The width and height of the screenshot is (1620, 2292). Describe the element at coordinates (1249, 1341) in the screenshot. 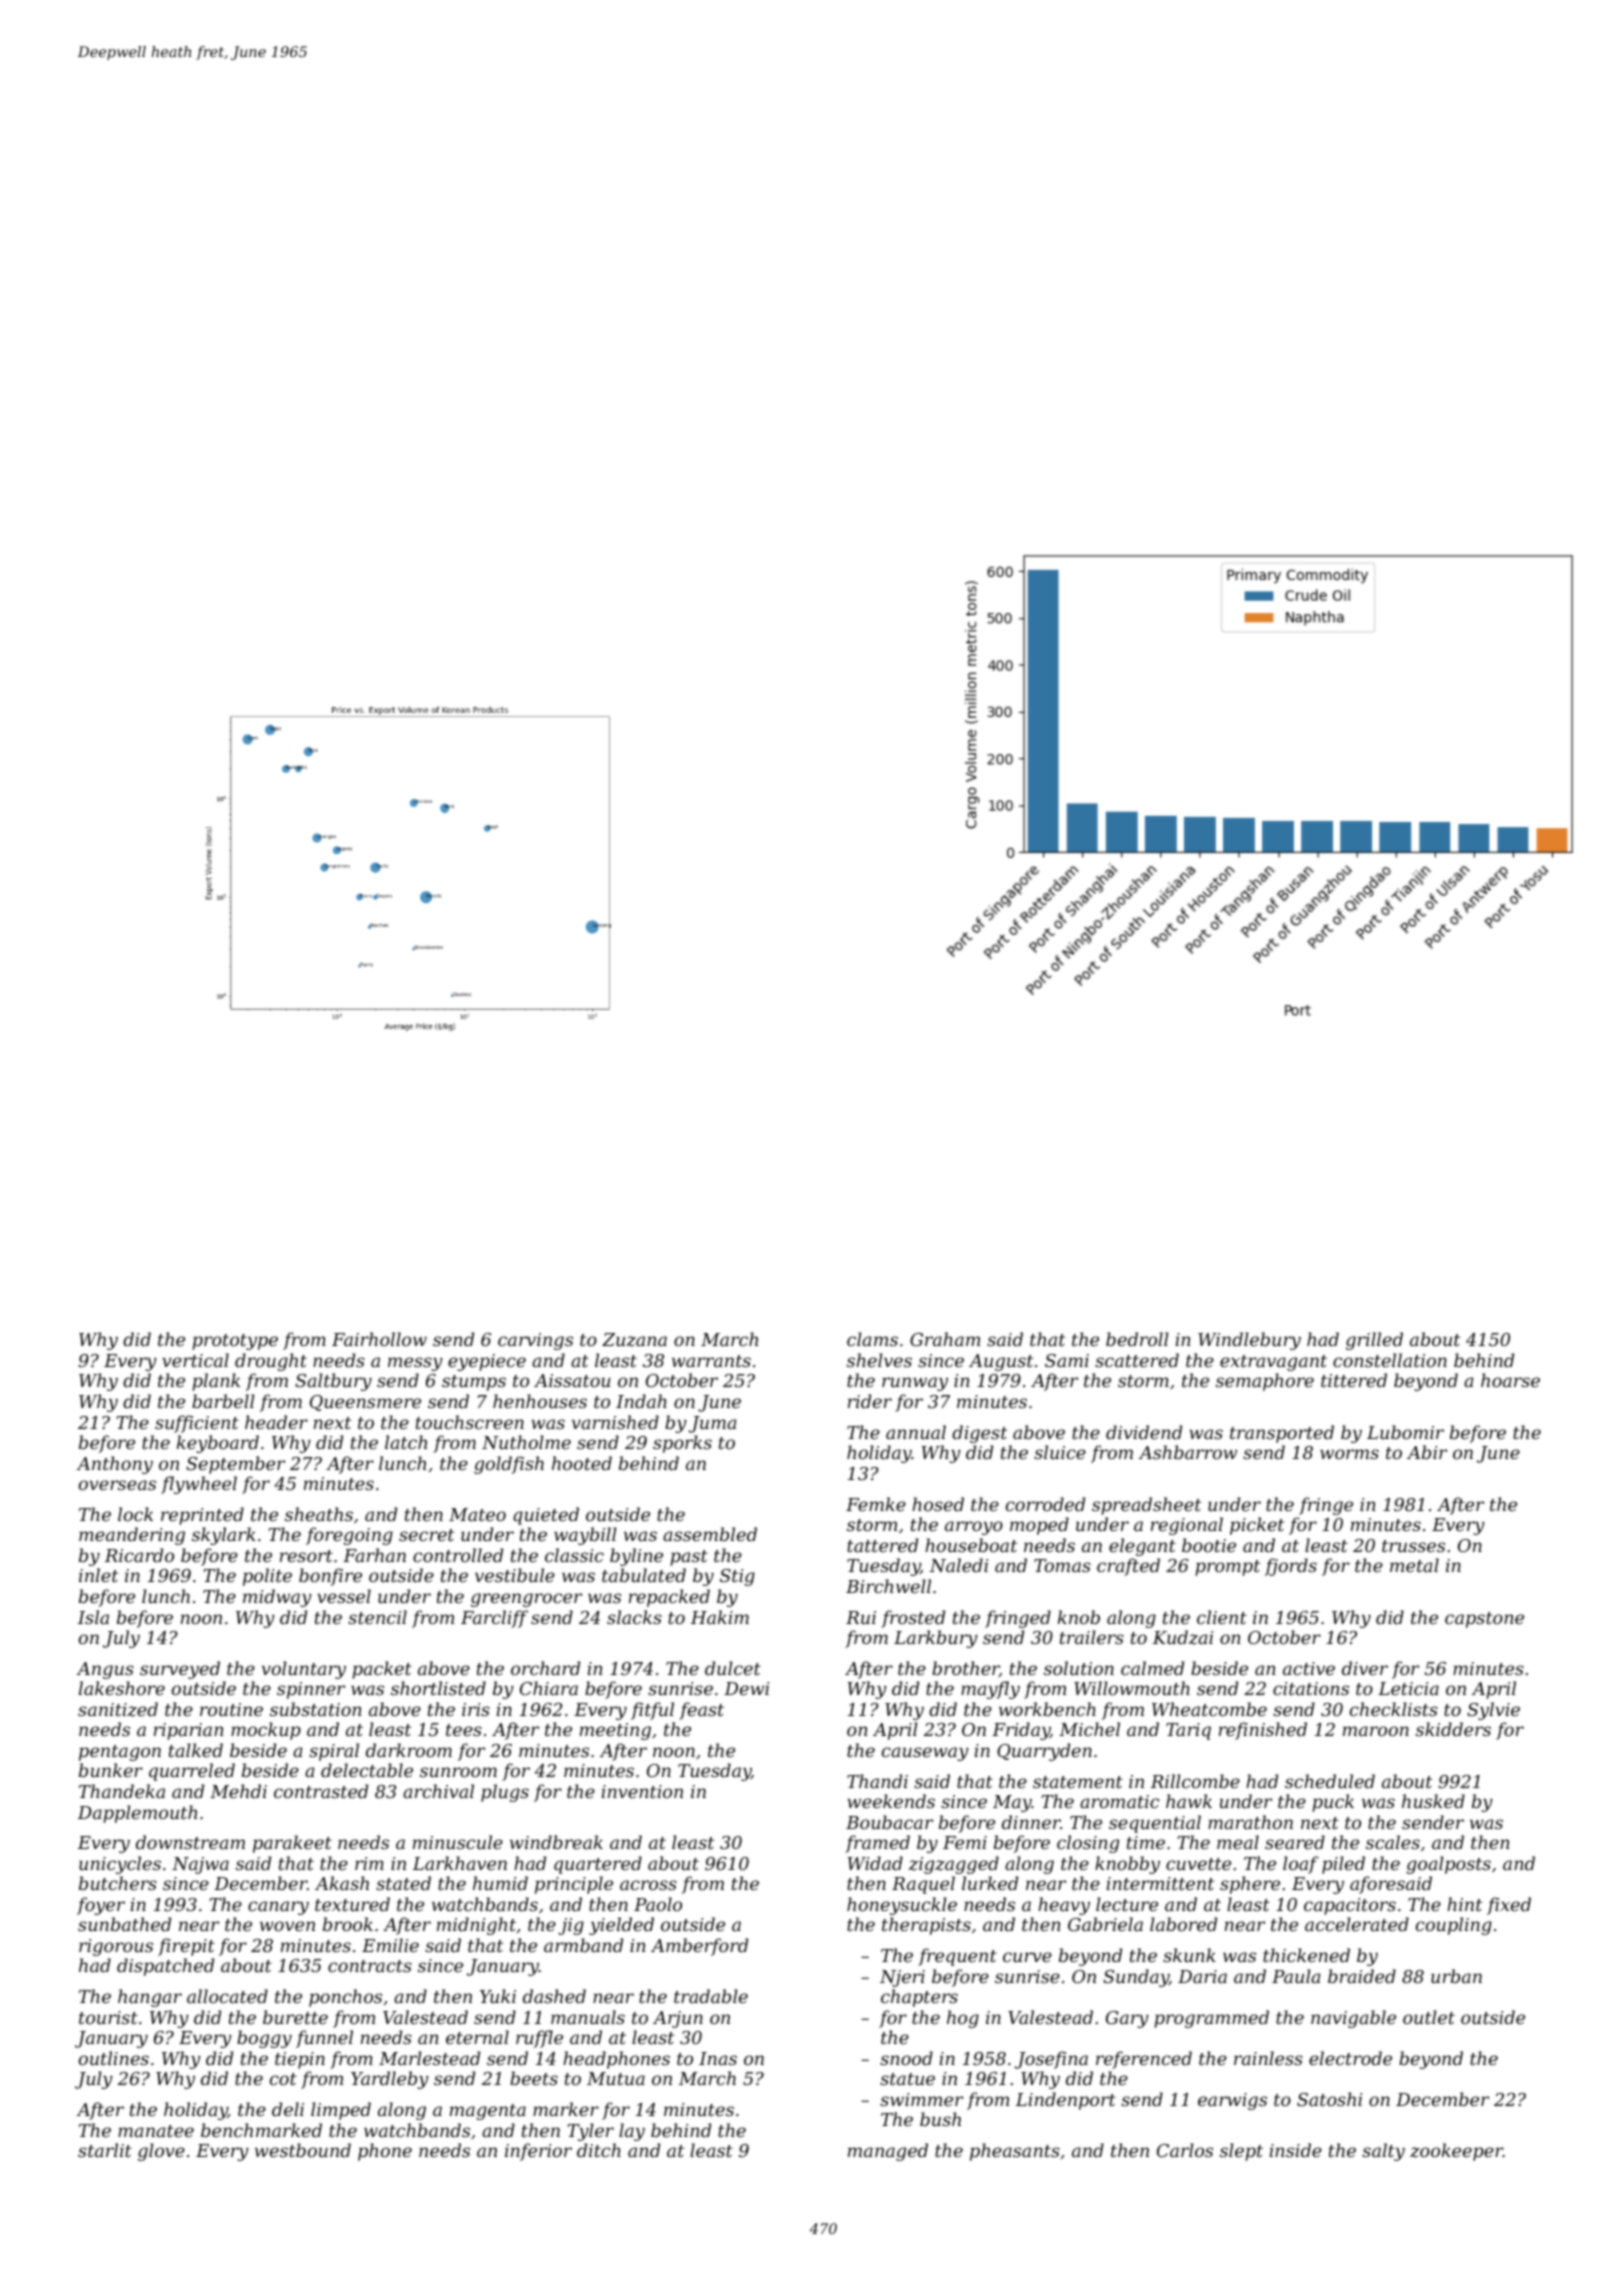

I see `Windlebury` at that location.
